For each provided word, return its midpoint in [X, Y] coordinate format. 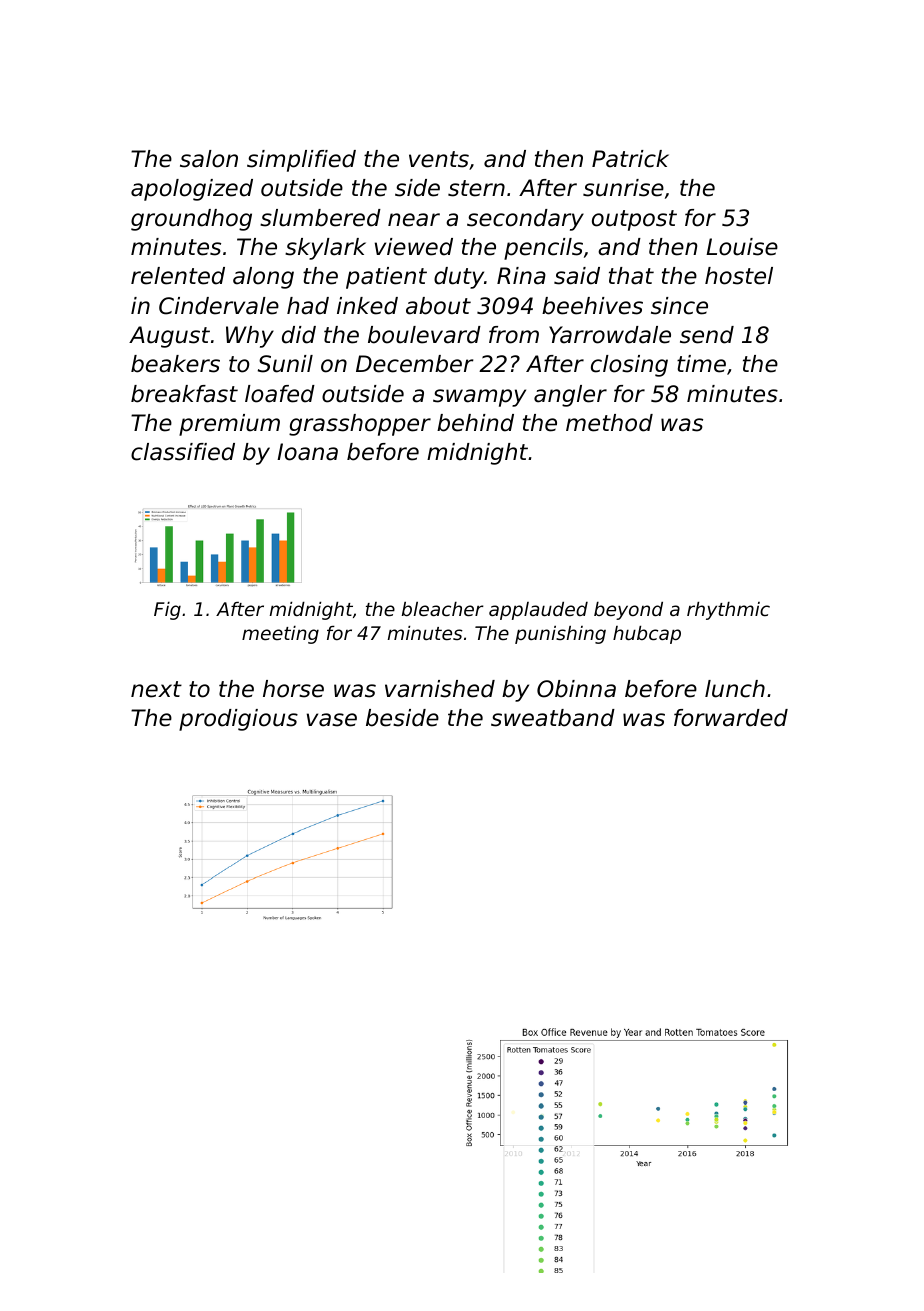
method [609, 423]
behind [475, 423]
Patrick [630, 159]
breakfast [184, 394]
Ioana [307, 452]
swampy [479, 398]
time [701, 364]
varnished [440, 689]
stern [476, 188]
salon [209, 159]
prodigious [238, 720]
